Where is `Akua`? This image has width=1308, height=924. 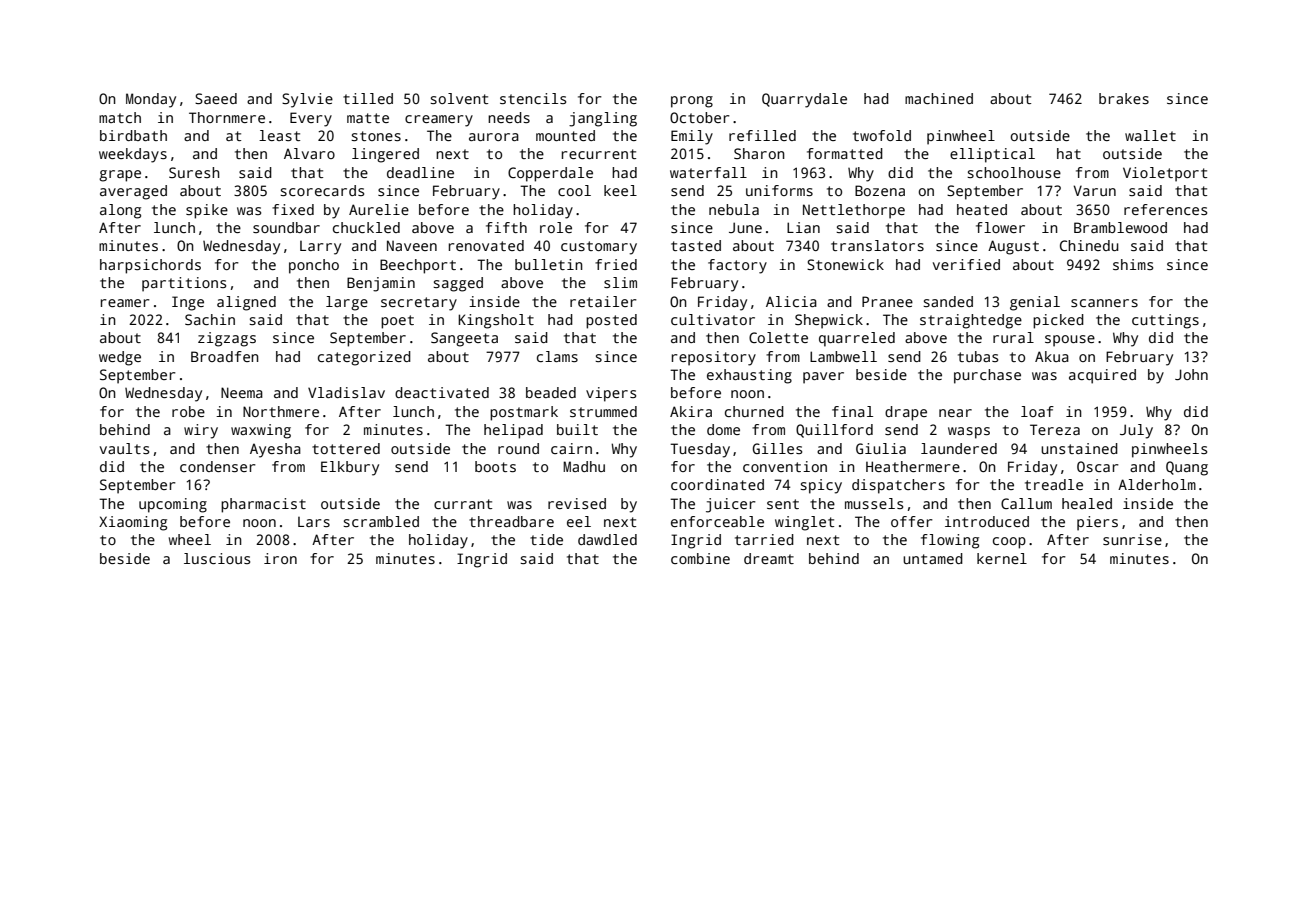 Akua is located at coordinates (1052, 356).
